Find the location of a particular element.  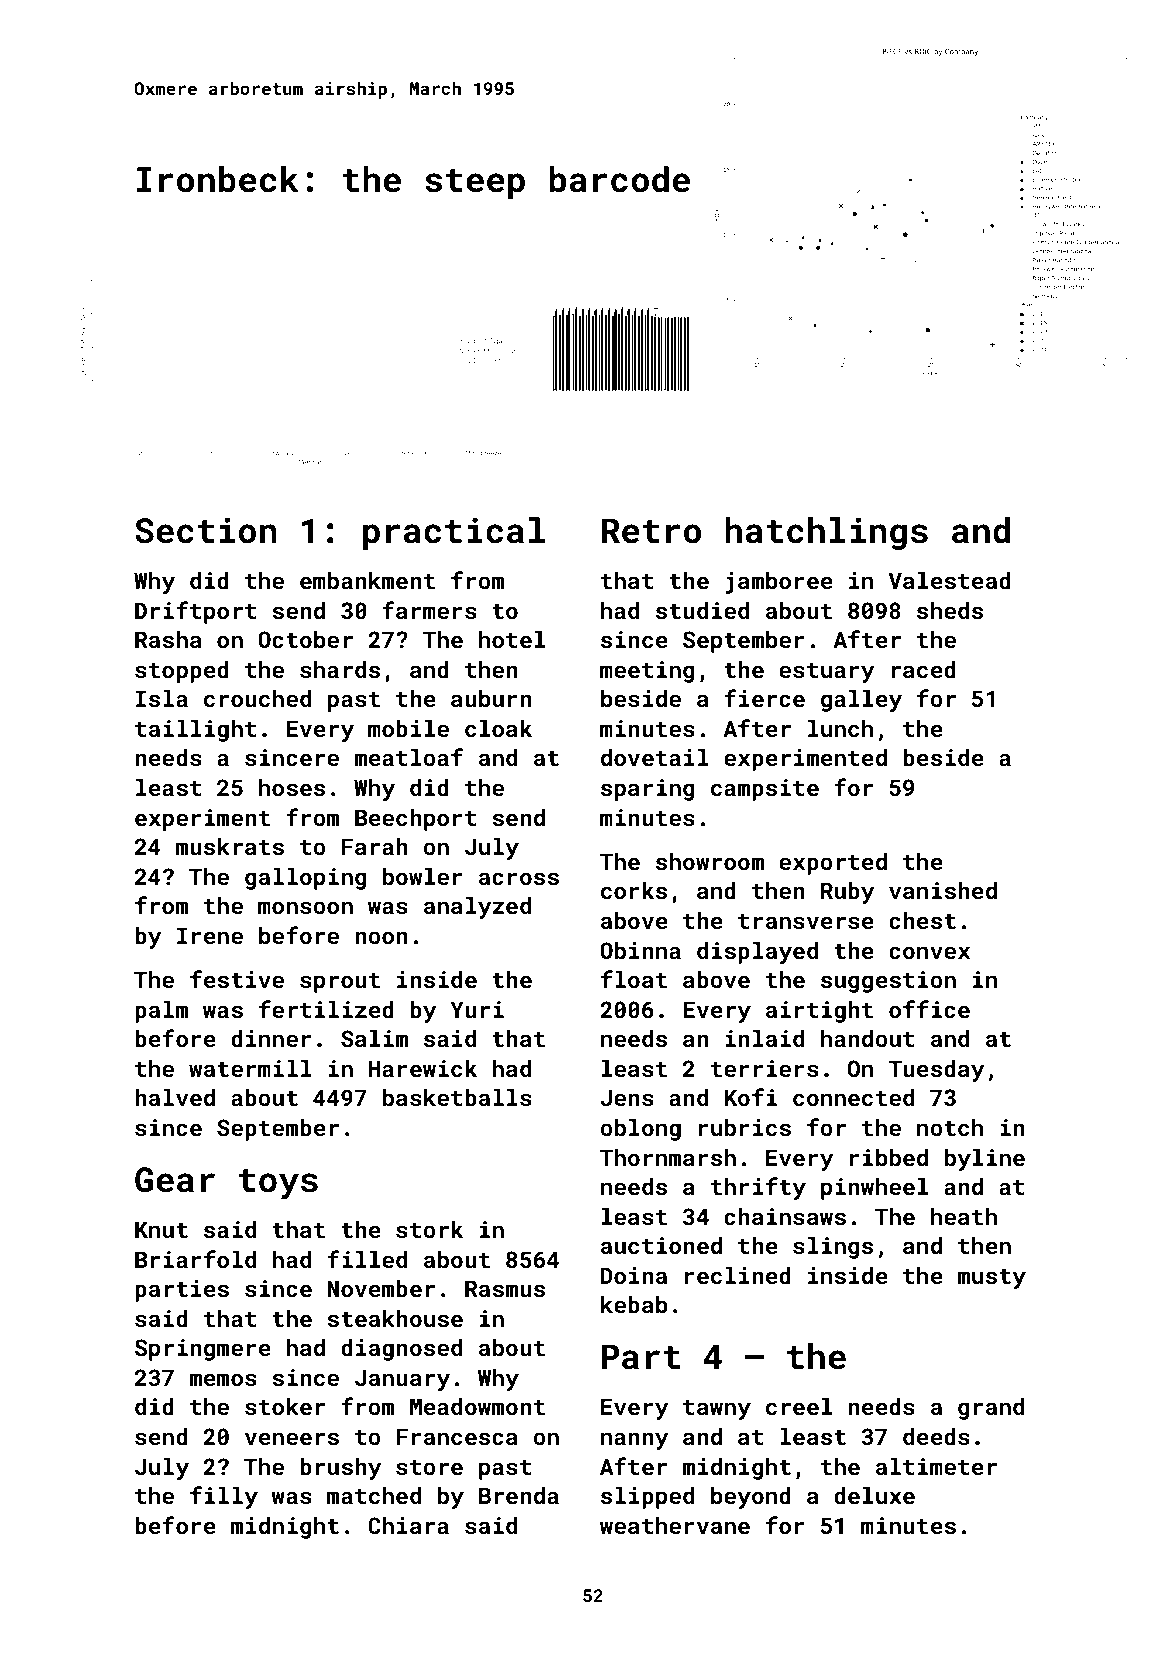

practical is located at coordinates (454, 533).
